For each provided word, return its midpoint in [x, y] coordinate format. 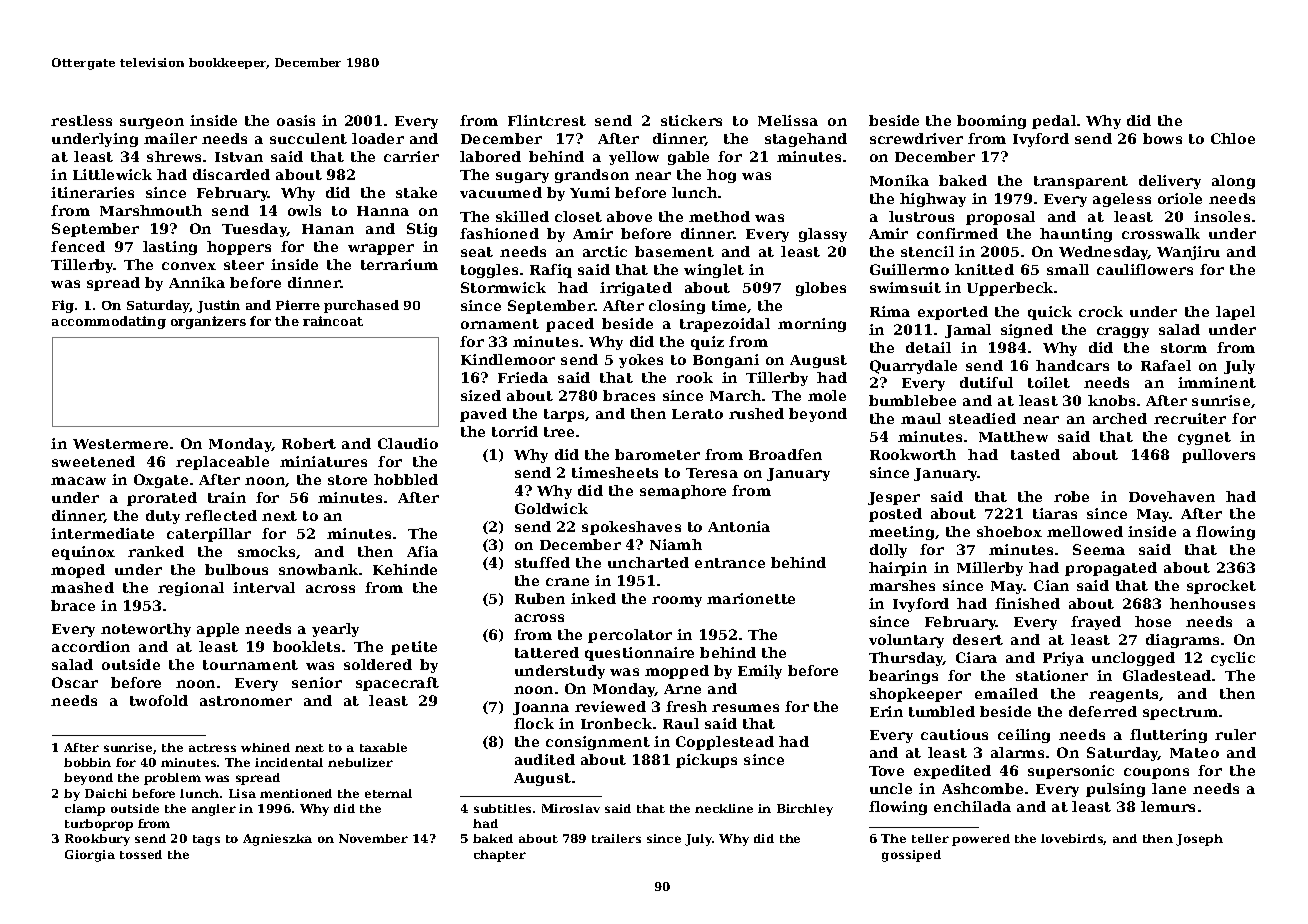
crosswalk [1161, 233]
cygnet [1204, 438]
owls [304, 210]
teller [930, 838]
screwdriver [916, 138]
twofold [159, 700]
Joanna [541, 708]
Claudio [408, 443]
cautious [954, 734]
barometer [657, 454]
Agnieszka [277, 840]
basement [674, 251]
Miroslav [571, 808]
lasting [170, 248]
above [629, 216]
